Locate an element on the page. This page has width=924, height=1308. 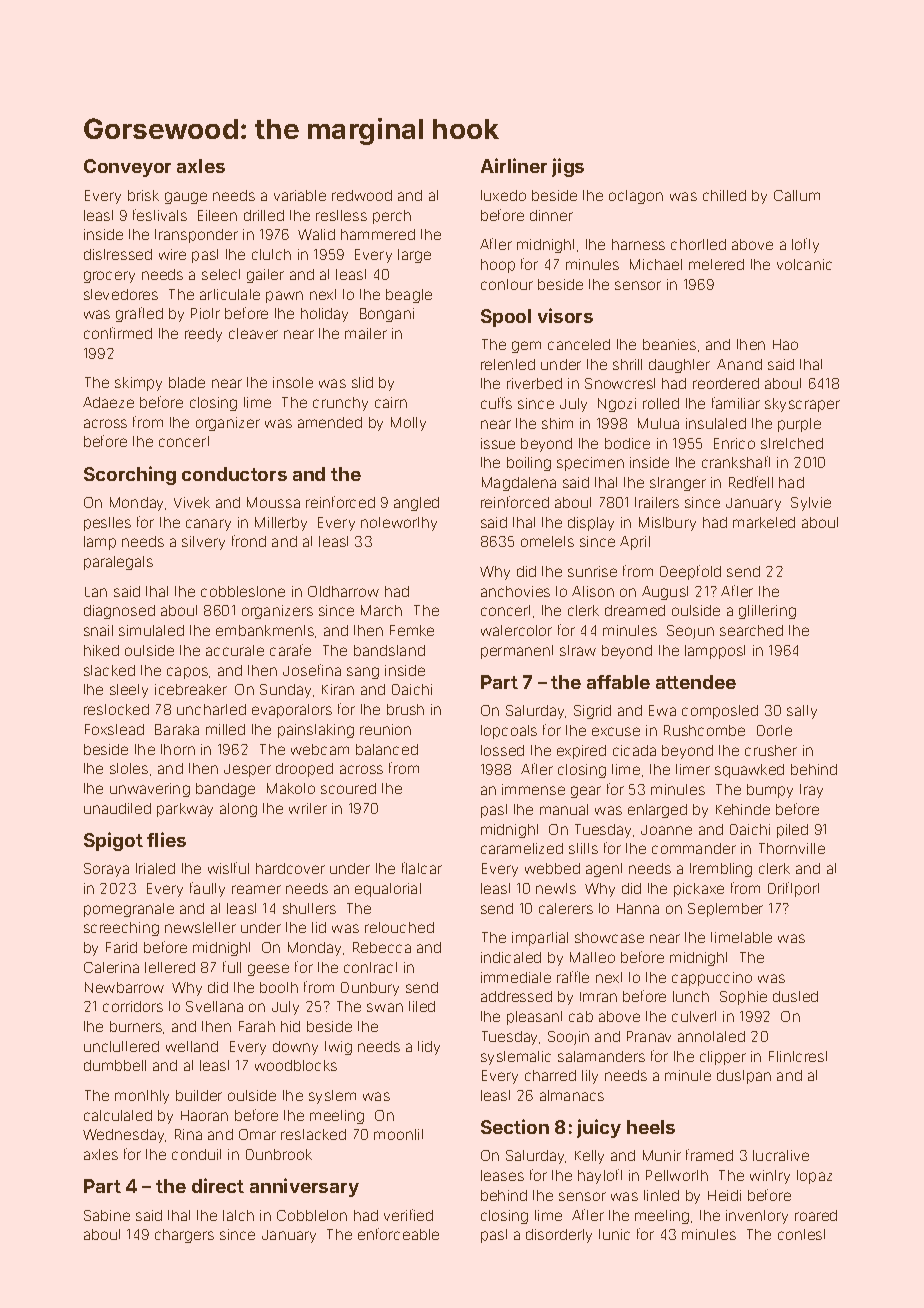
Omar is located at coordinates (257, 1134).
